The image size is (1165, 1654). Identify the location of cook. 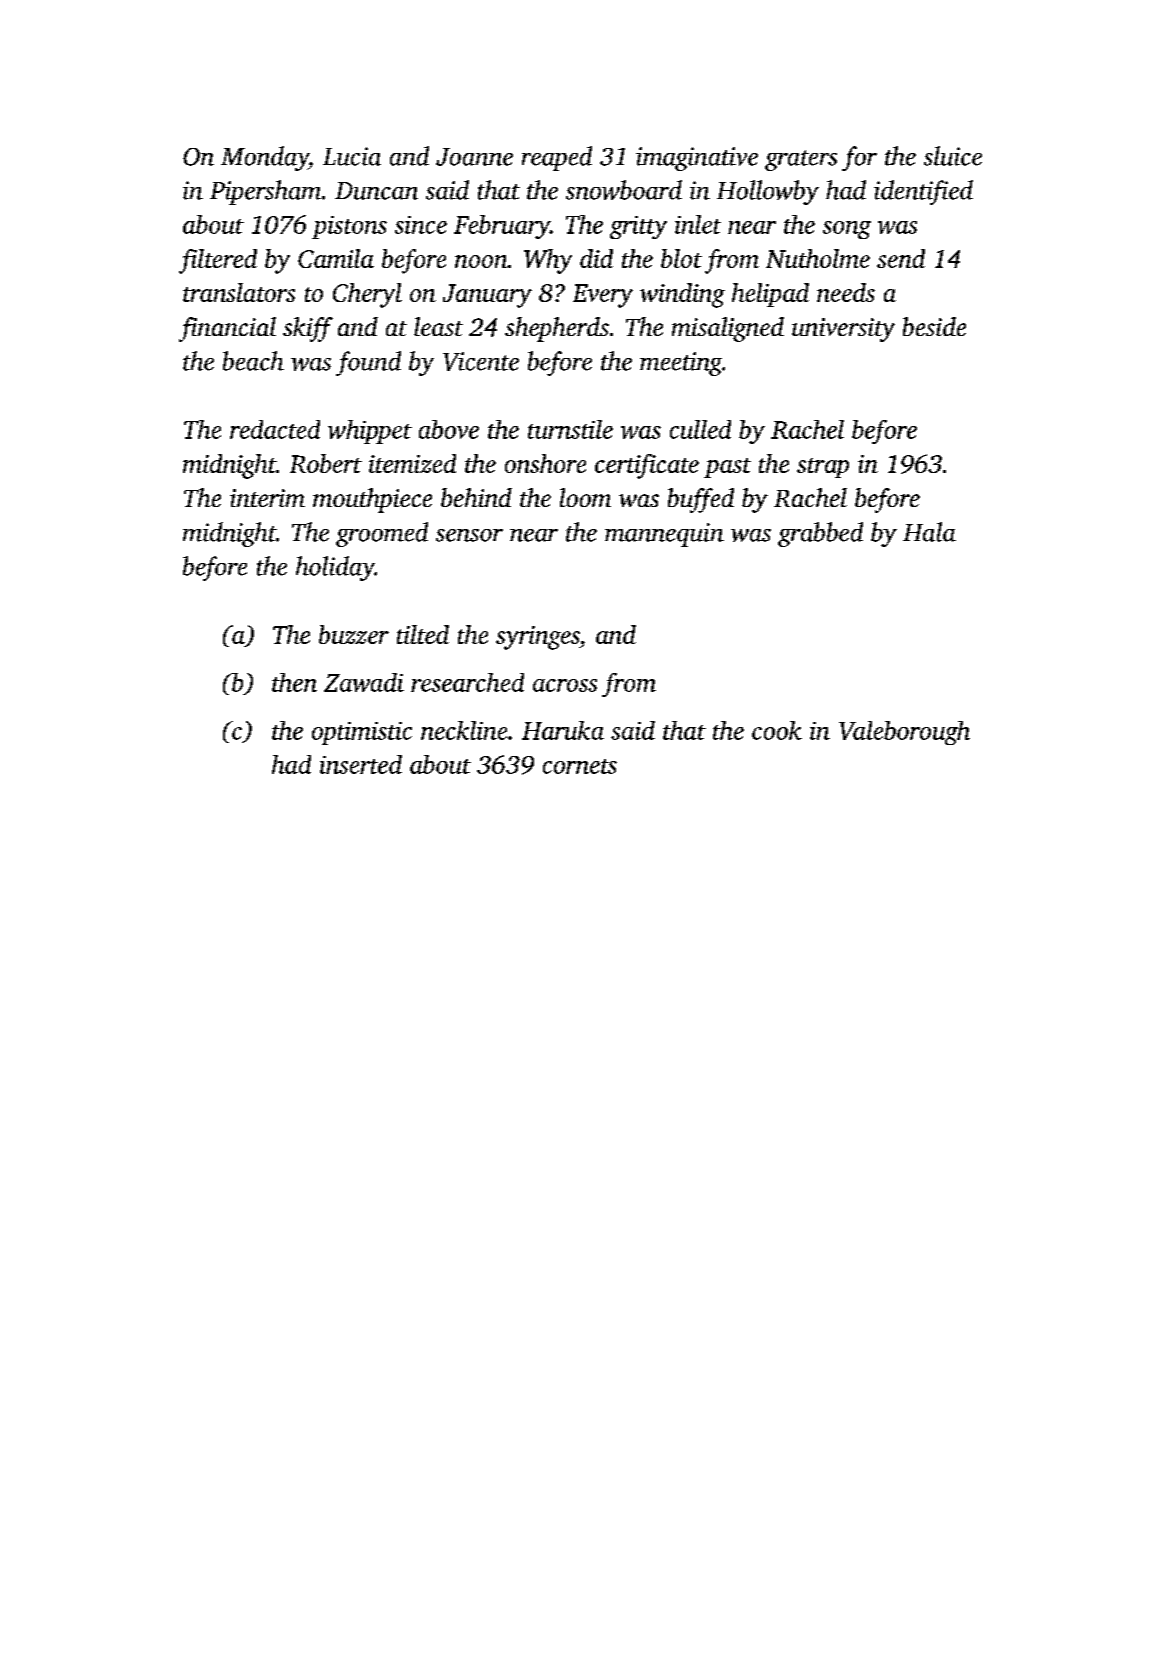
(777, 730).
